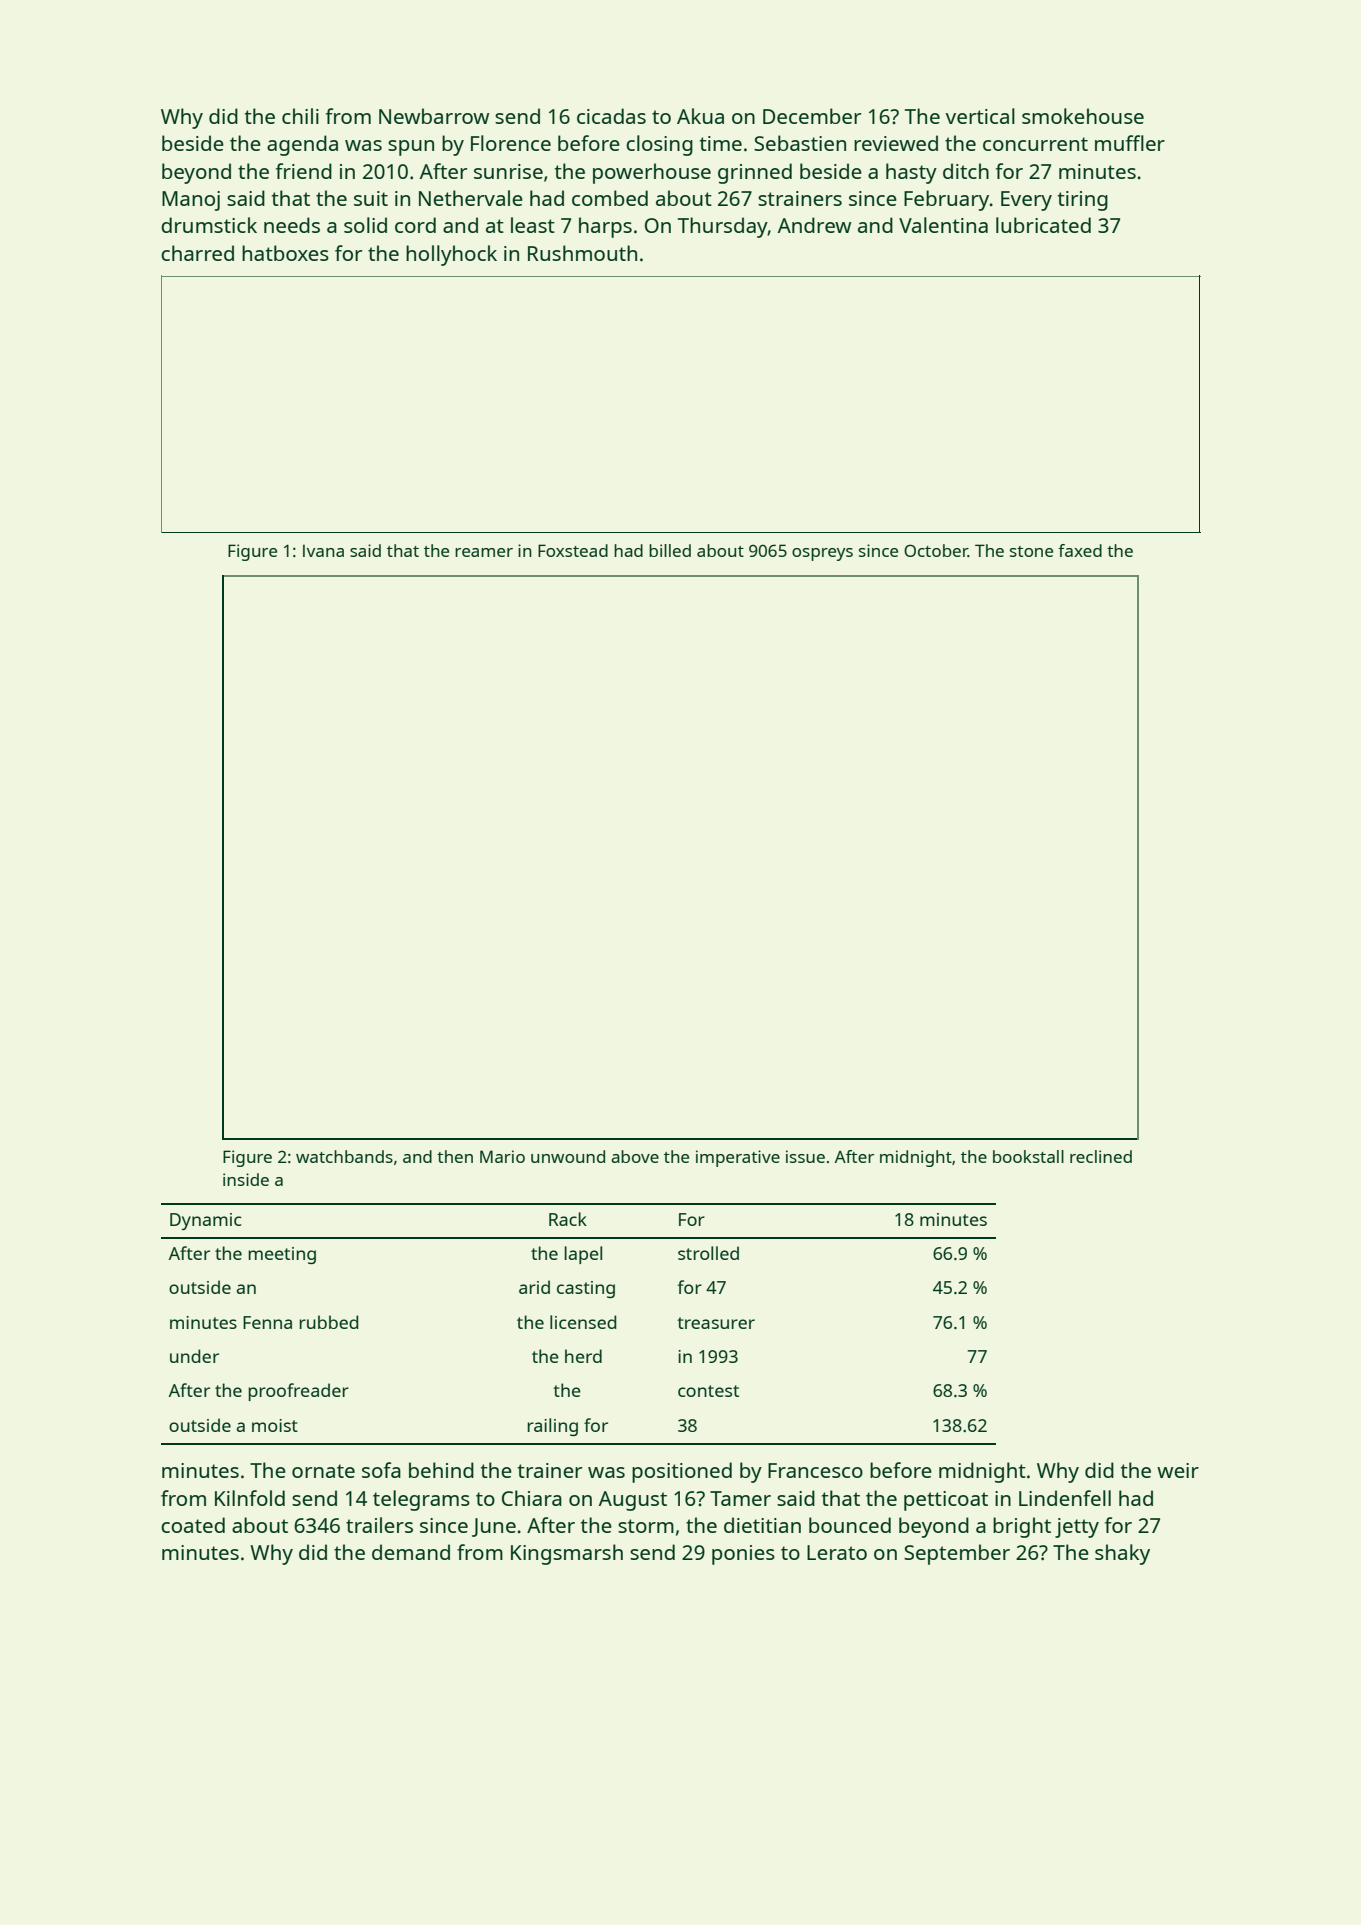 The width and height of the image is (1361, 1925). What do you see at coordinates (568, 1156) in the image?
I see `unwound` at bounding box center [568, 1156].
